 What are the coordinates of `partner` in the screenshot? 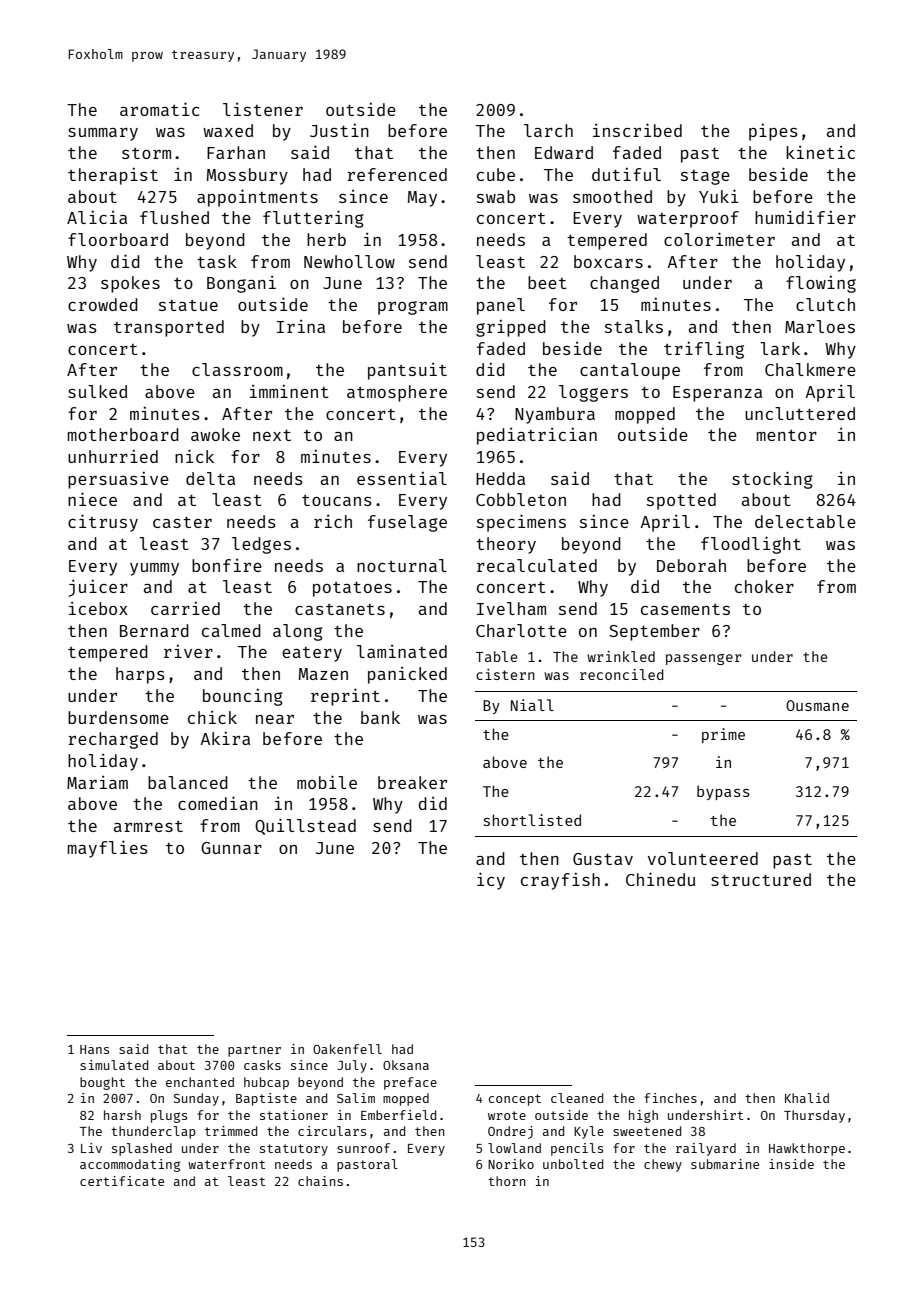 It's located at (254, 1051).
